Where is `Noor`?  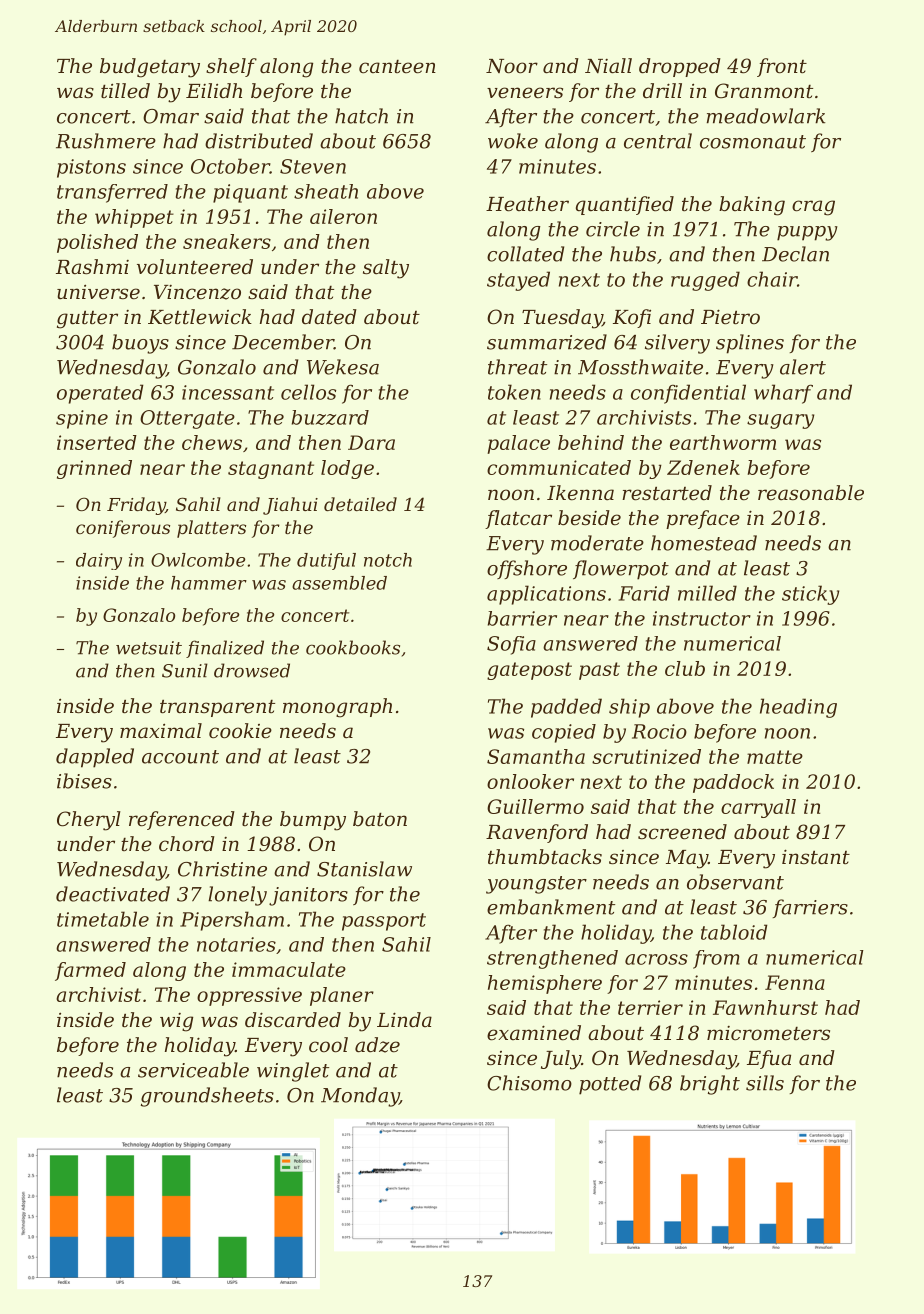
Noor is located at coordinates (512, 66).
